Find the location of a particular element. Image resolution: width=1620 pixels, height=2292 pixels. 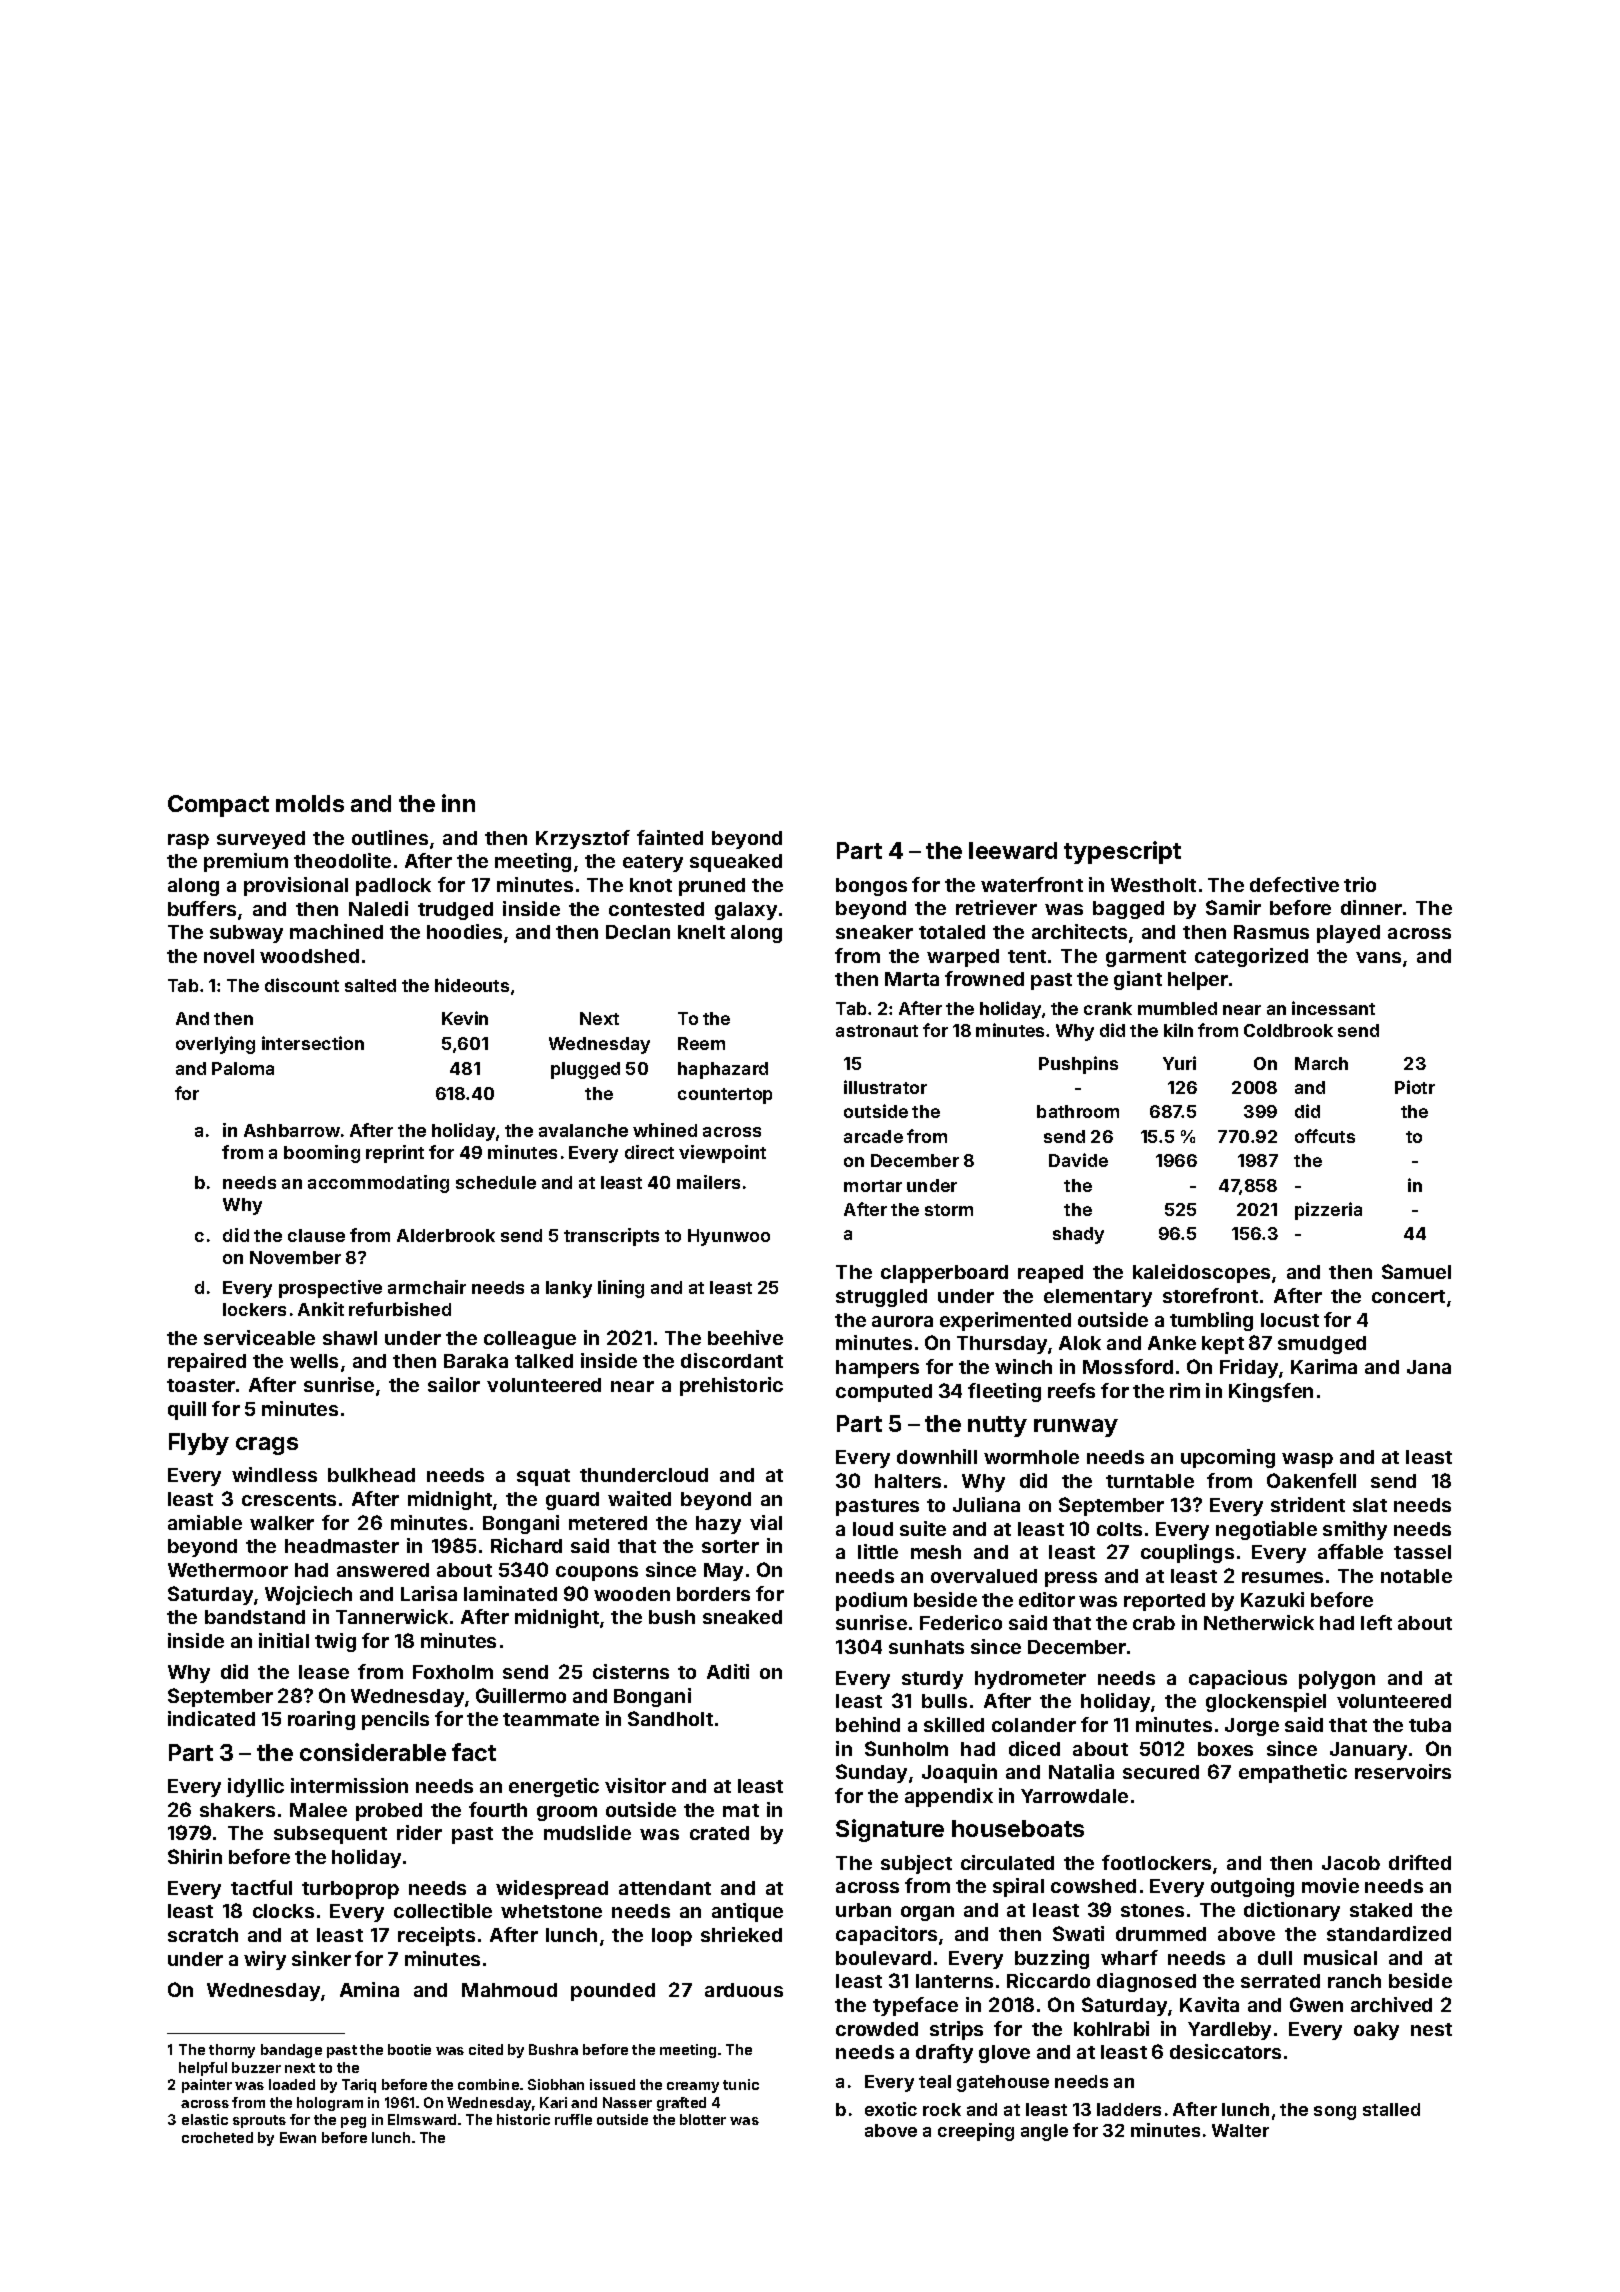

sneaked is located at coordinates (742, 1617).
